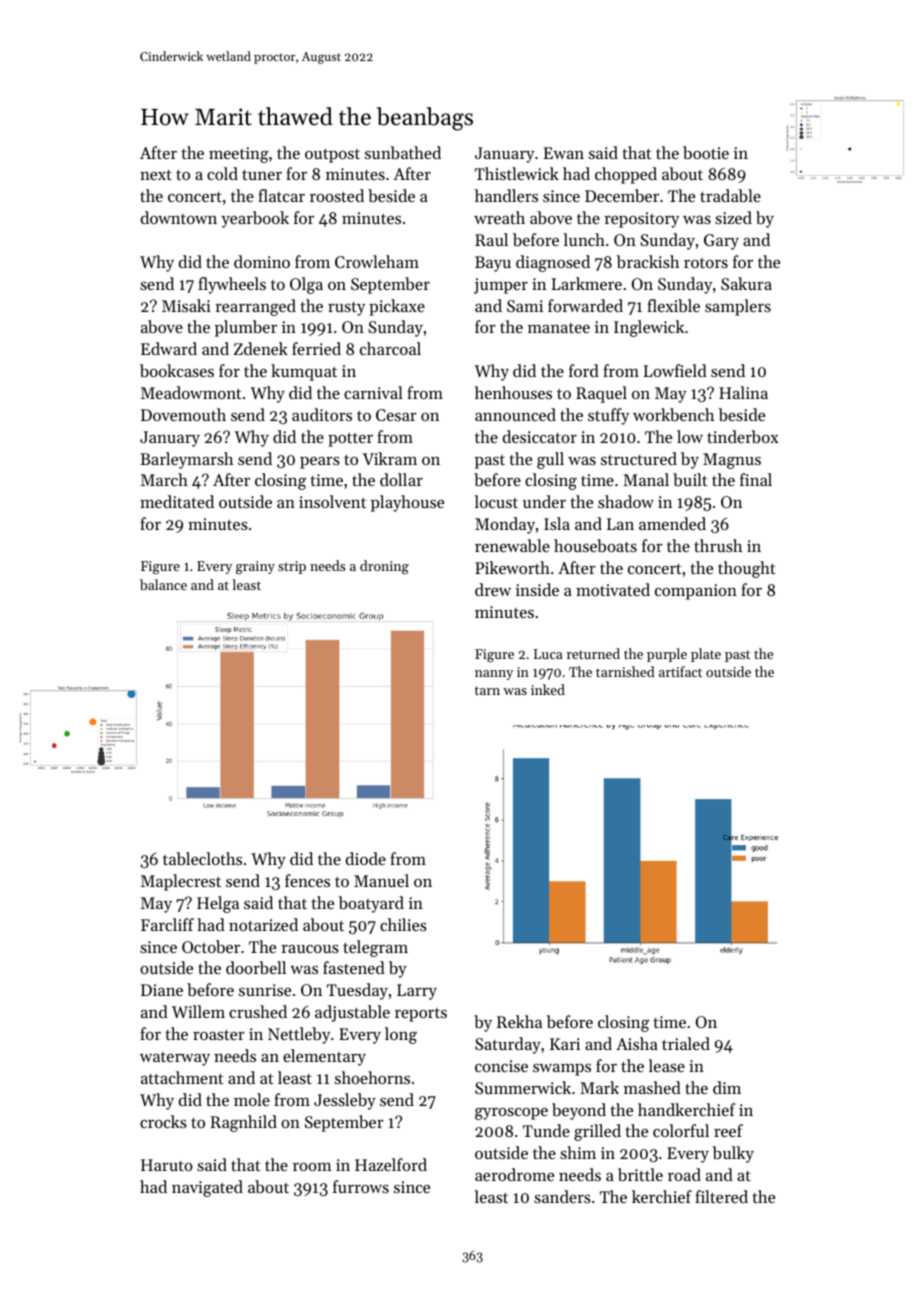 This screenshot has width=924, height=1314. What do you see at coordinates (564, 153) in the screenshot?
I see `Ewan` at bounding box center [564, 153].
